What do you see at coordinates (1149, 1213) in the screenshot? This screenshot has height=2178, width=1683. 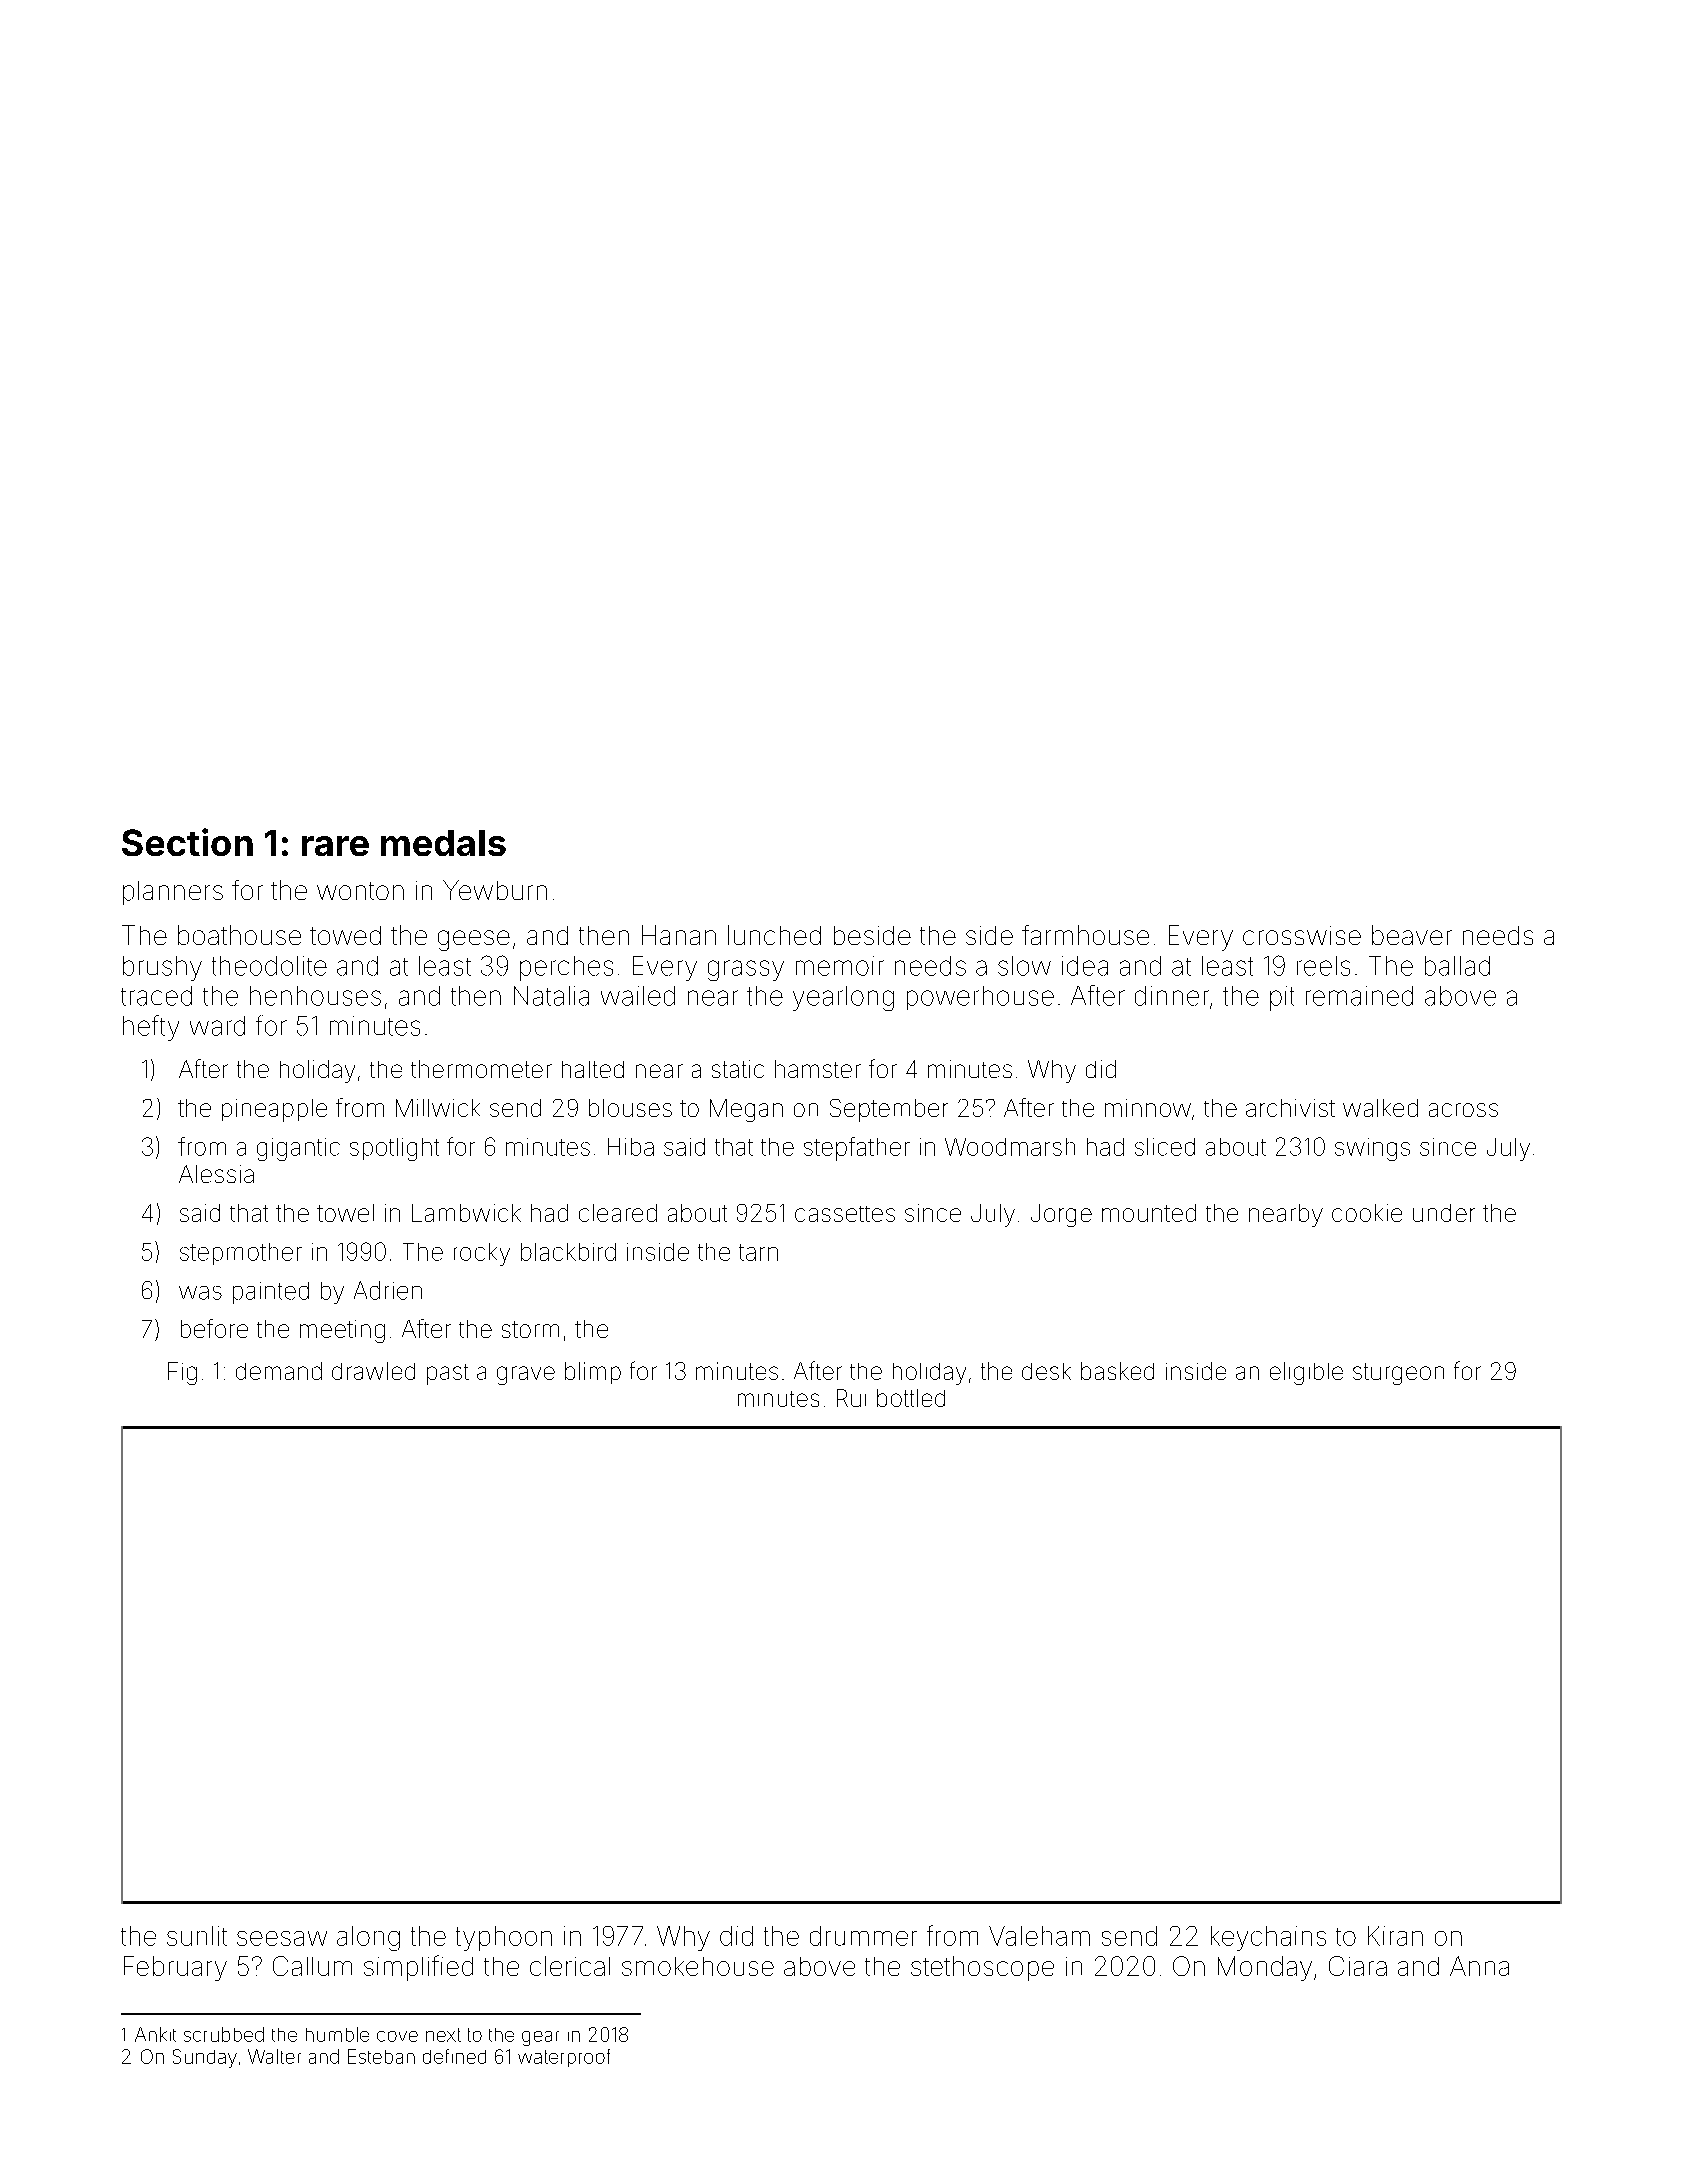 I see `mounted` at bounding box center [1149, 1213].
